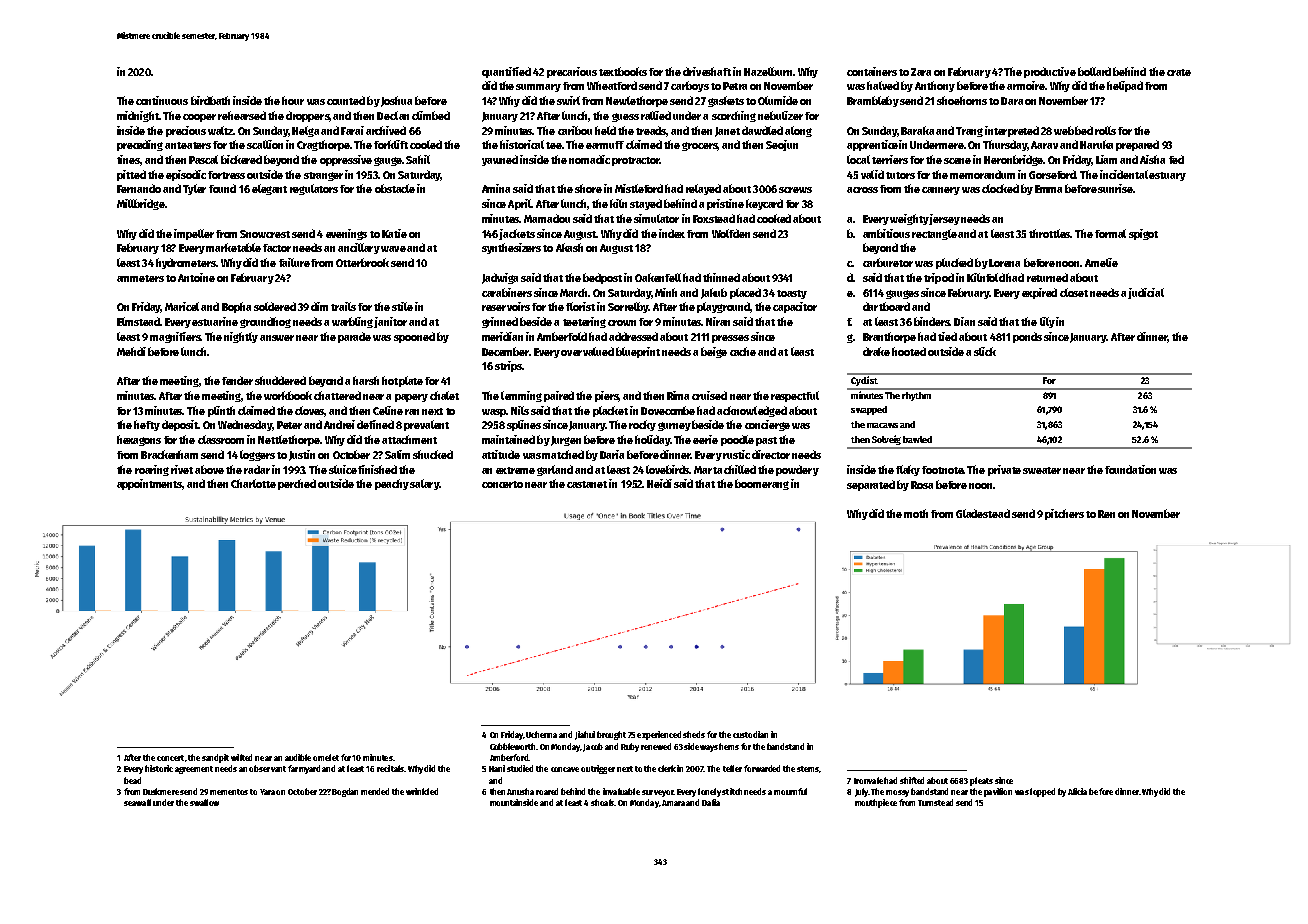 The height and width of the screenshot is (924, 1308). Describe the element at coordinates (500, 160) in the screenshot. I see `yawned` at that location.
